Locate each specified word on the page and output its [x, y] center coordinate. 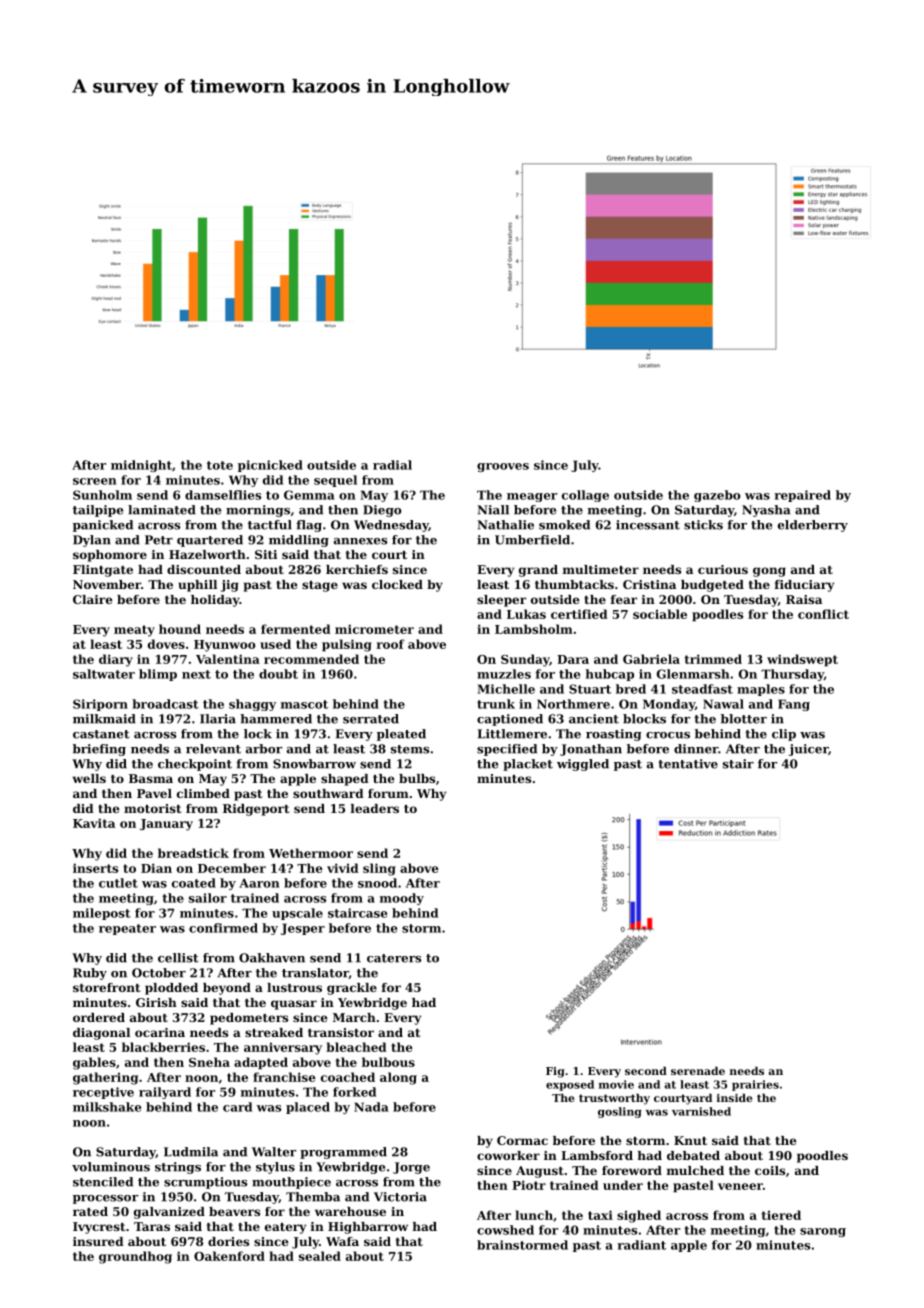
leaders [375, 808]
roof [391, 644]
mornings [258, 511]
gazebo [717, 496]
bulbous [388, 1062]
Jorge [411, 1168]
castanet [101, 734]
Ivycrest [99, 1228]
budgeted [712, 586]
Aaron [259, 883]
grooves [503, 467]
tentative [688, 764]
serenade [698, 1071]
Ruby [90, 974]
